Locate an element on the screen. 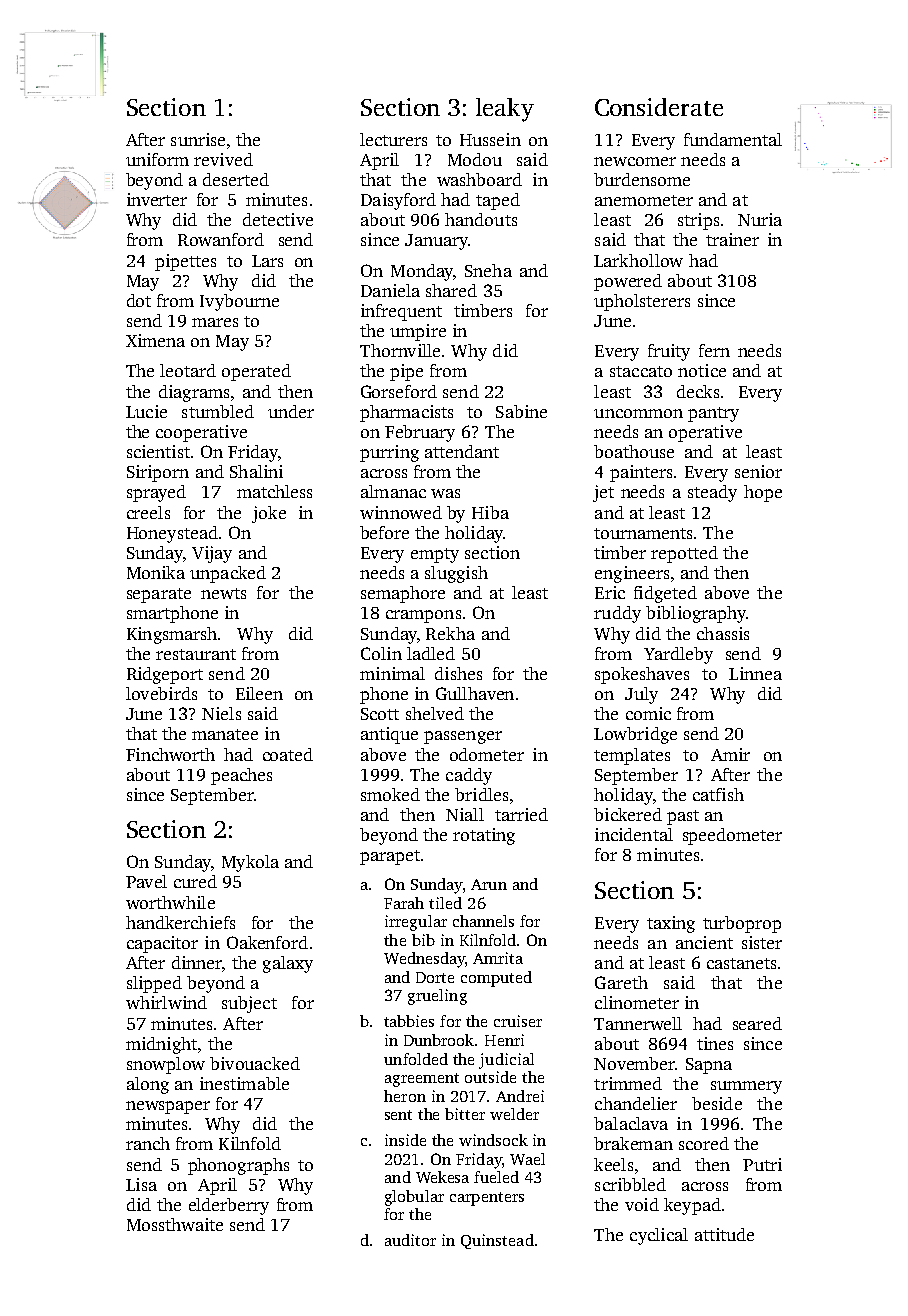  Pavel is located at coordinates (146, 881).
